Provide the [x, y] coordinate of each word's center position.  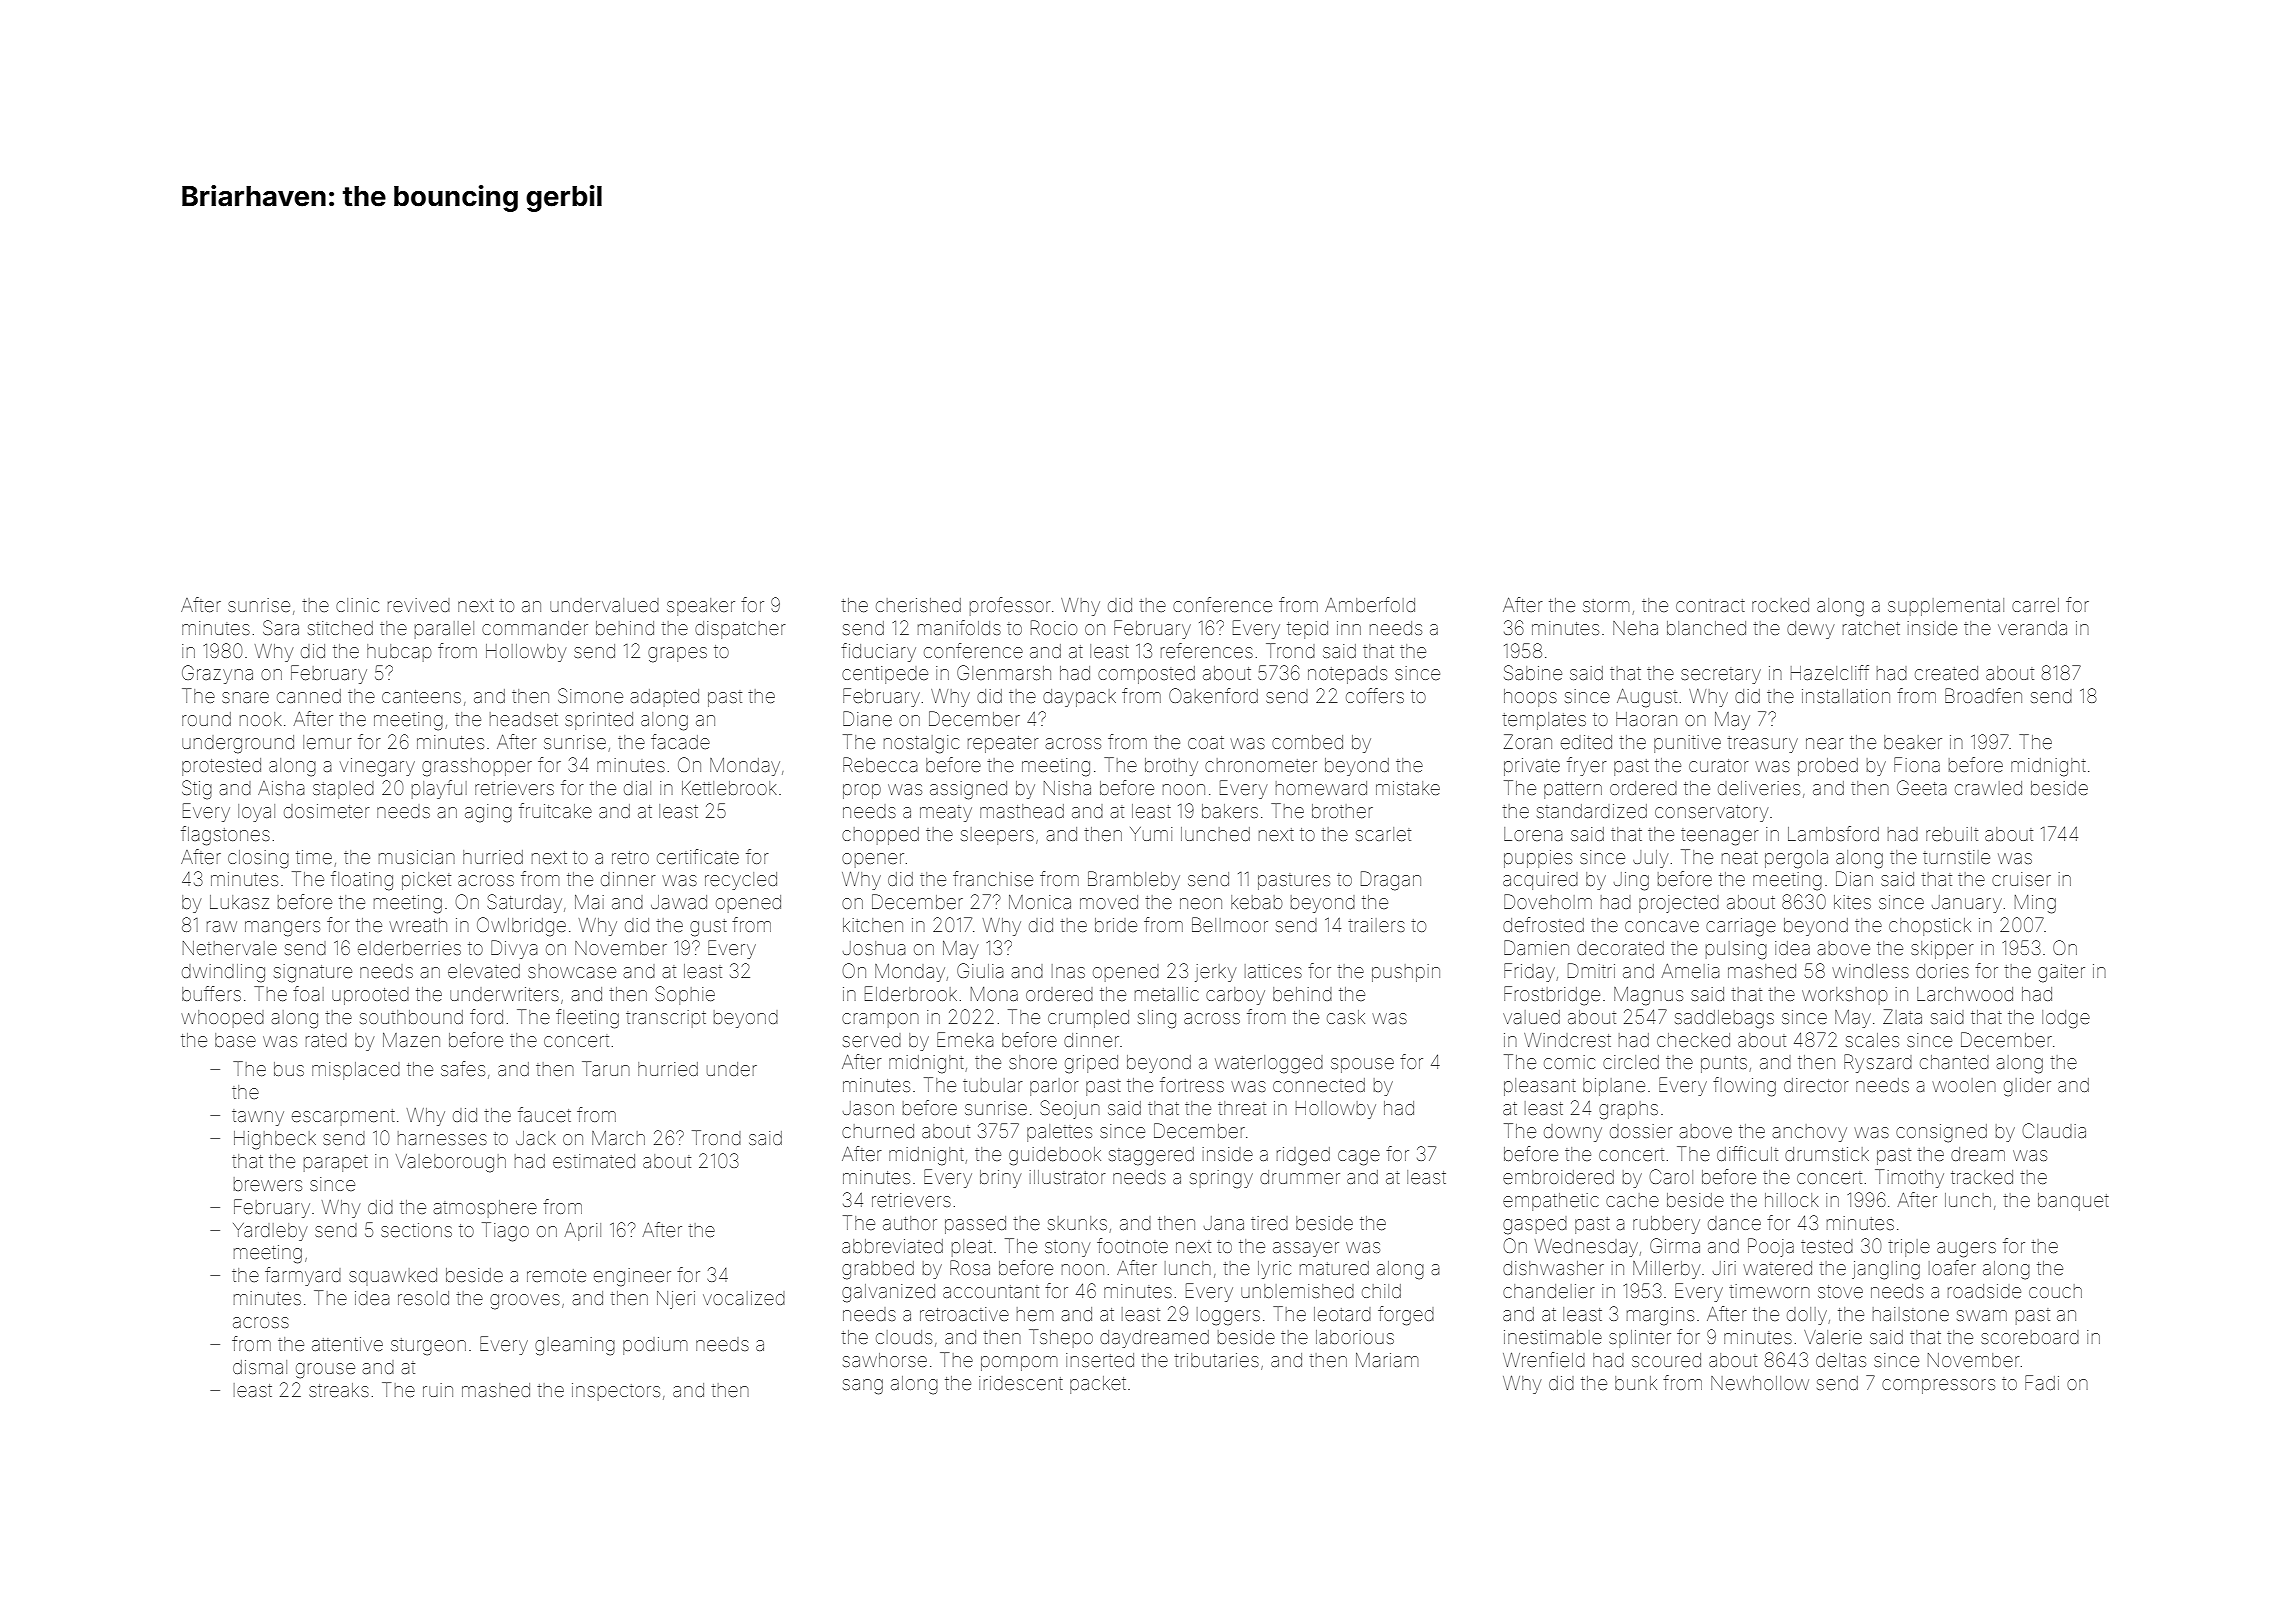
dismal [260, 1367]
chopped [880, 836]
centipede [885, 675]
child [1381, 1291]
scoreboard [2030, 1337]
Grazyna [217, 674]
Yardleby [270, 1232]
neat [1740, 857]
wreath [418, 925]
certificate [698, 856]
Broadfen [1983, 695]
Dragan [1391, 881]
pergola [1796, 859]
